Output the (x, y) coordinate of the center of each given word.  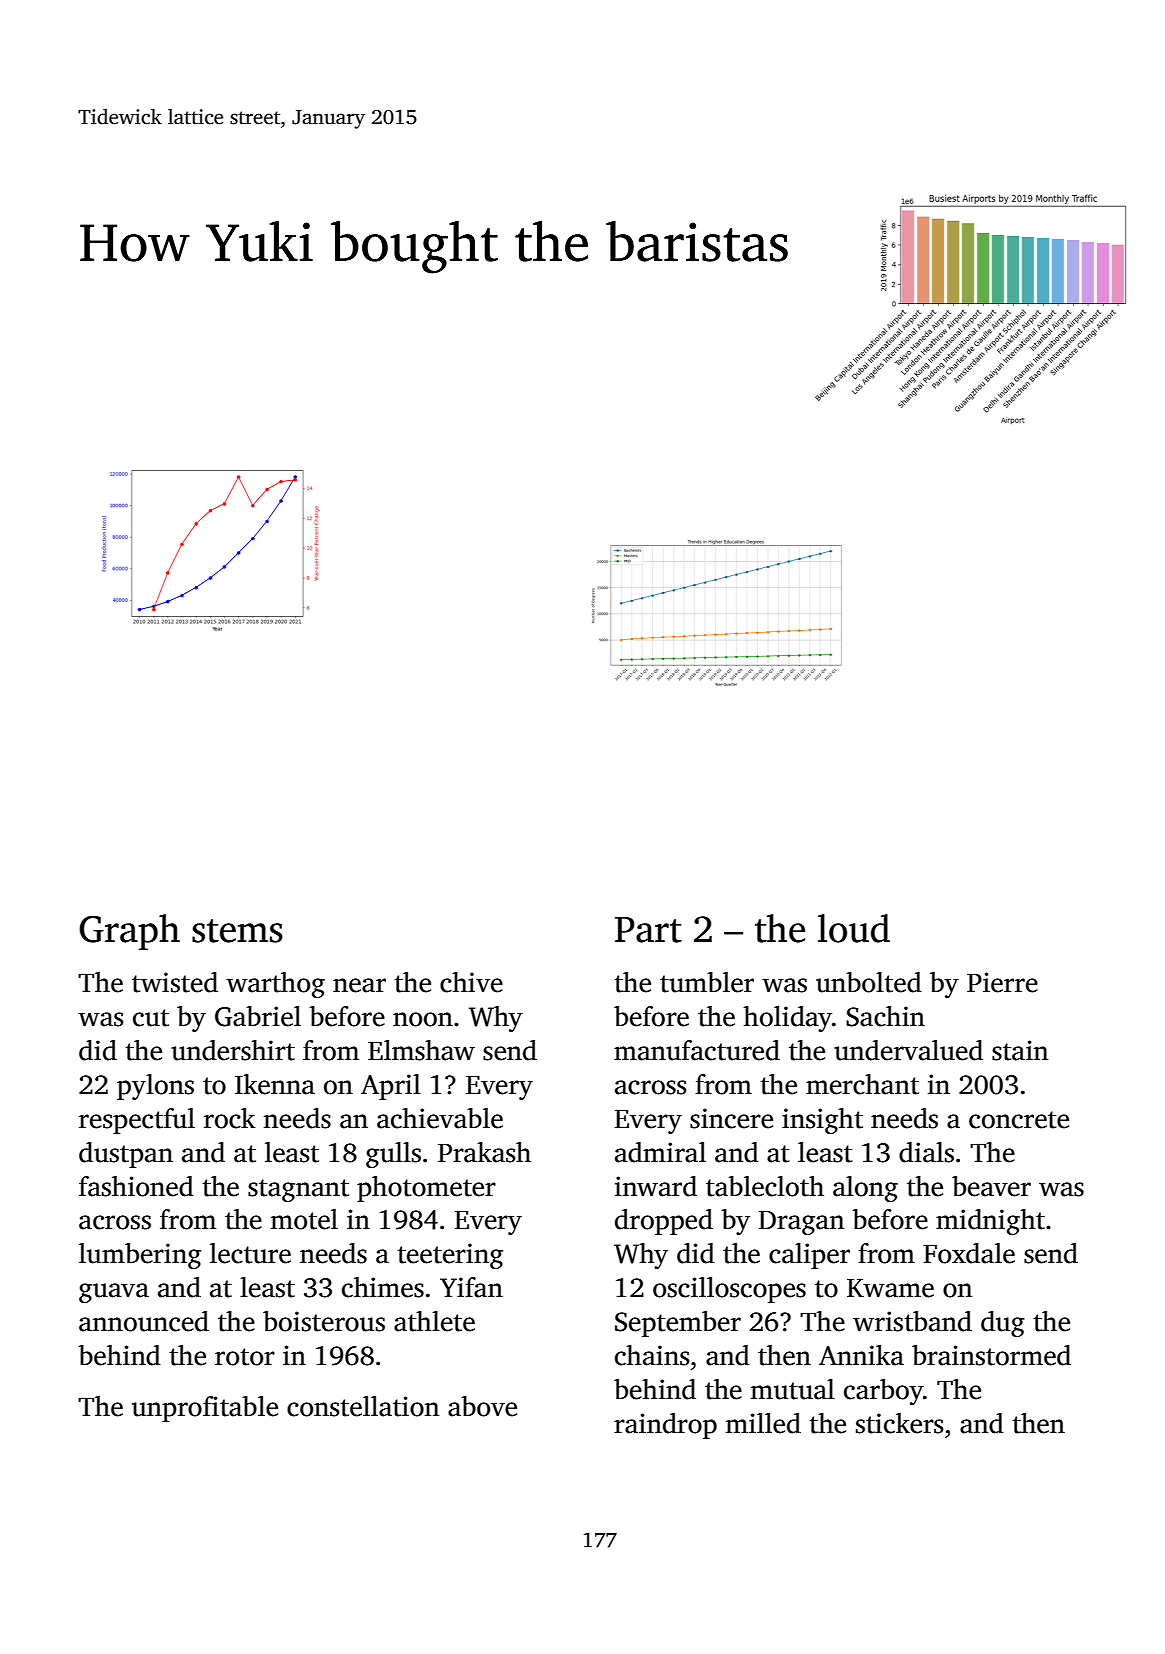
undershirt (233, 1050)
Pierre (1002, 982)
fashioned (136, 1186)
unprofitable (205, 1409)
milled (763, 1423)
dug (1003, 1324)
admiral (660, 1152)
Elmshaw (421, 1050)
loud (854, 928)
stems (237, 931)
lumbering (140, 1256)
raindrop (665, 1426)
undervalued (908, 1050)
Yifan (471, 1287)
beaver (991, 1186)
